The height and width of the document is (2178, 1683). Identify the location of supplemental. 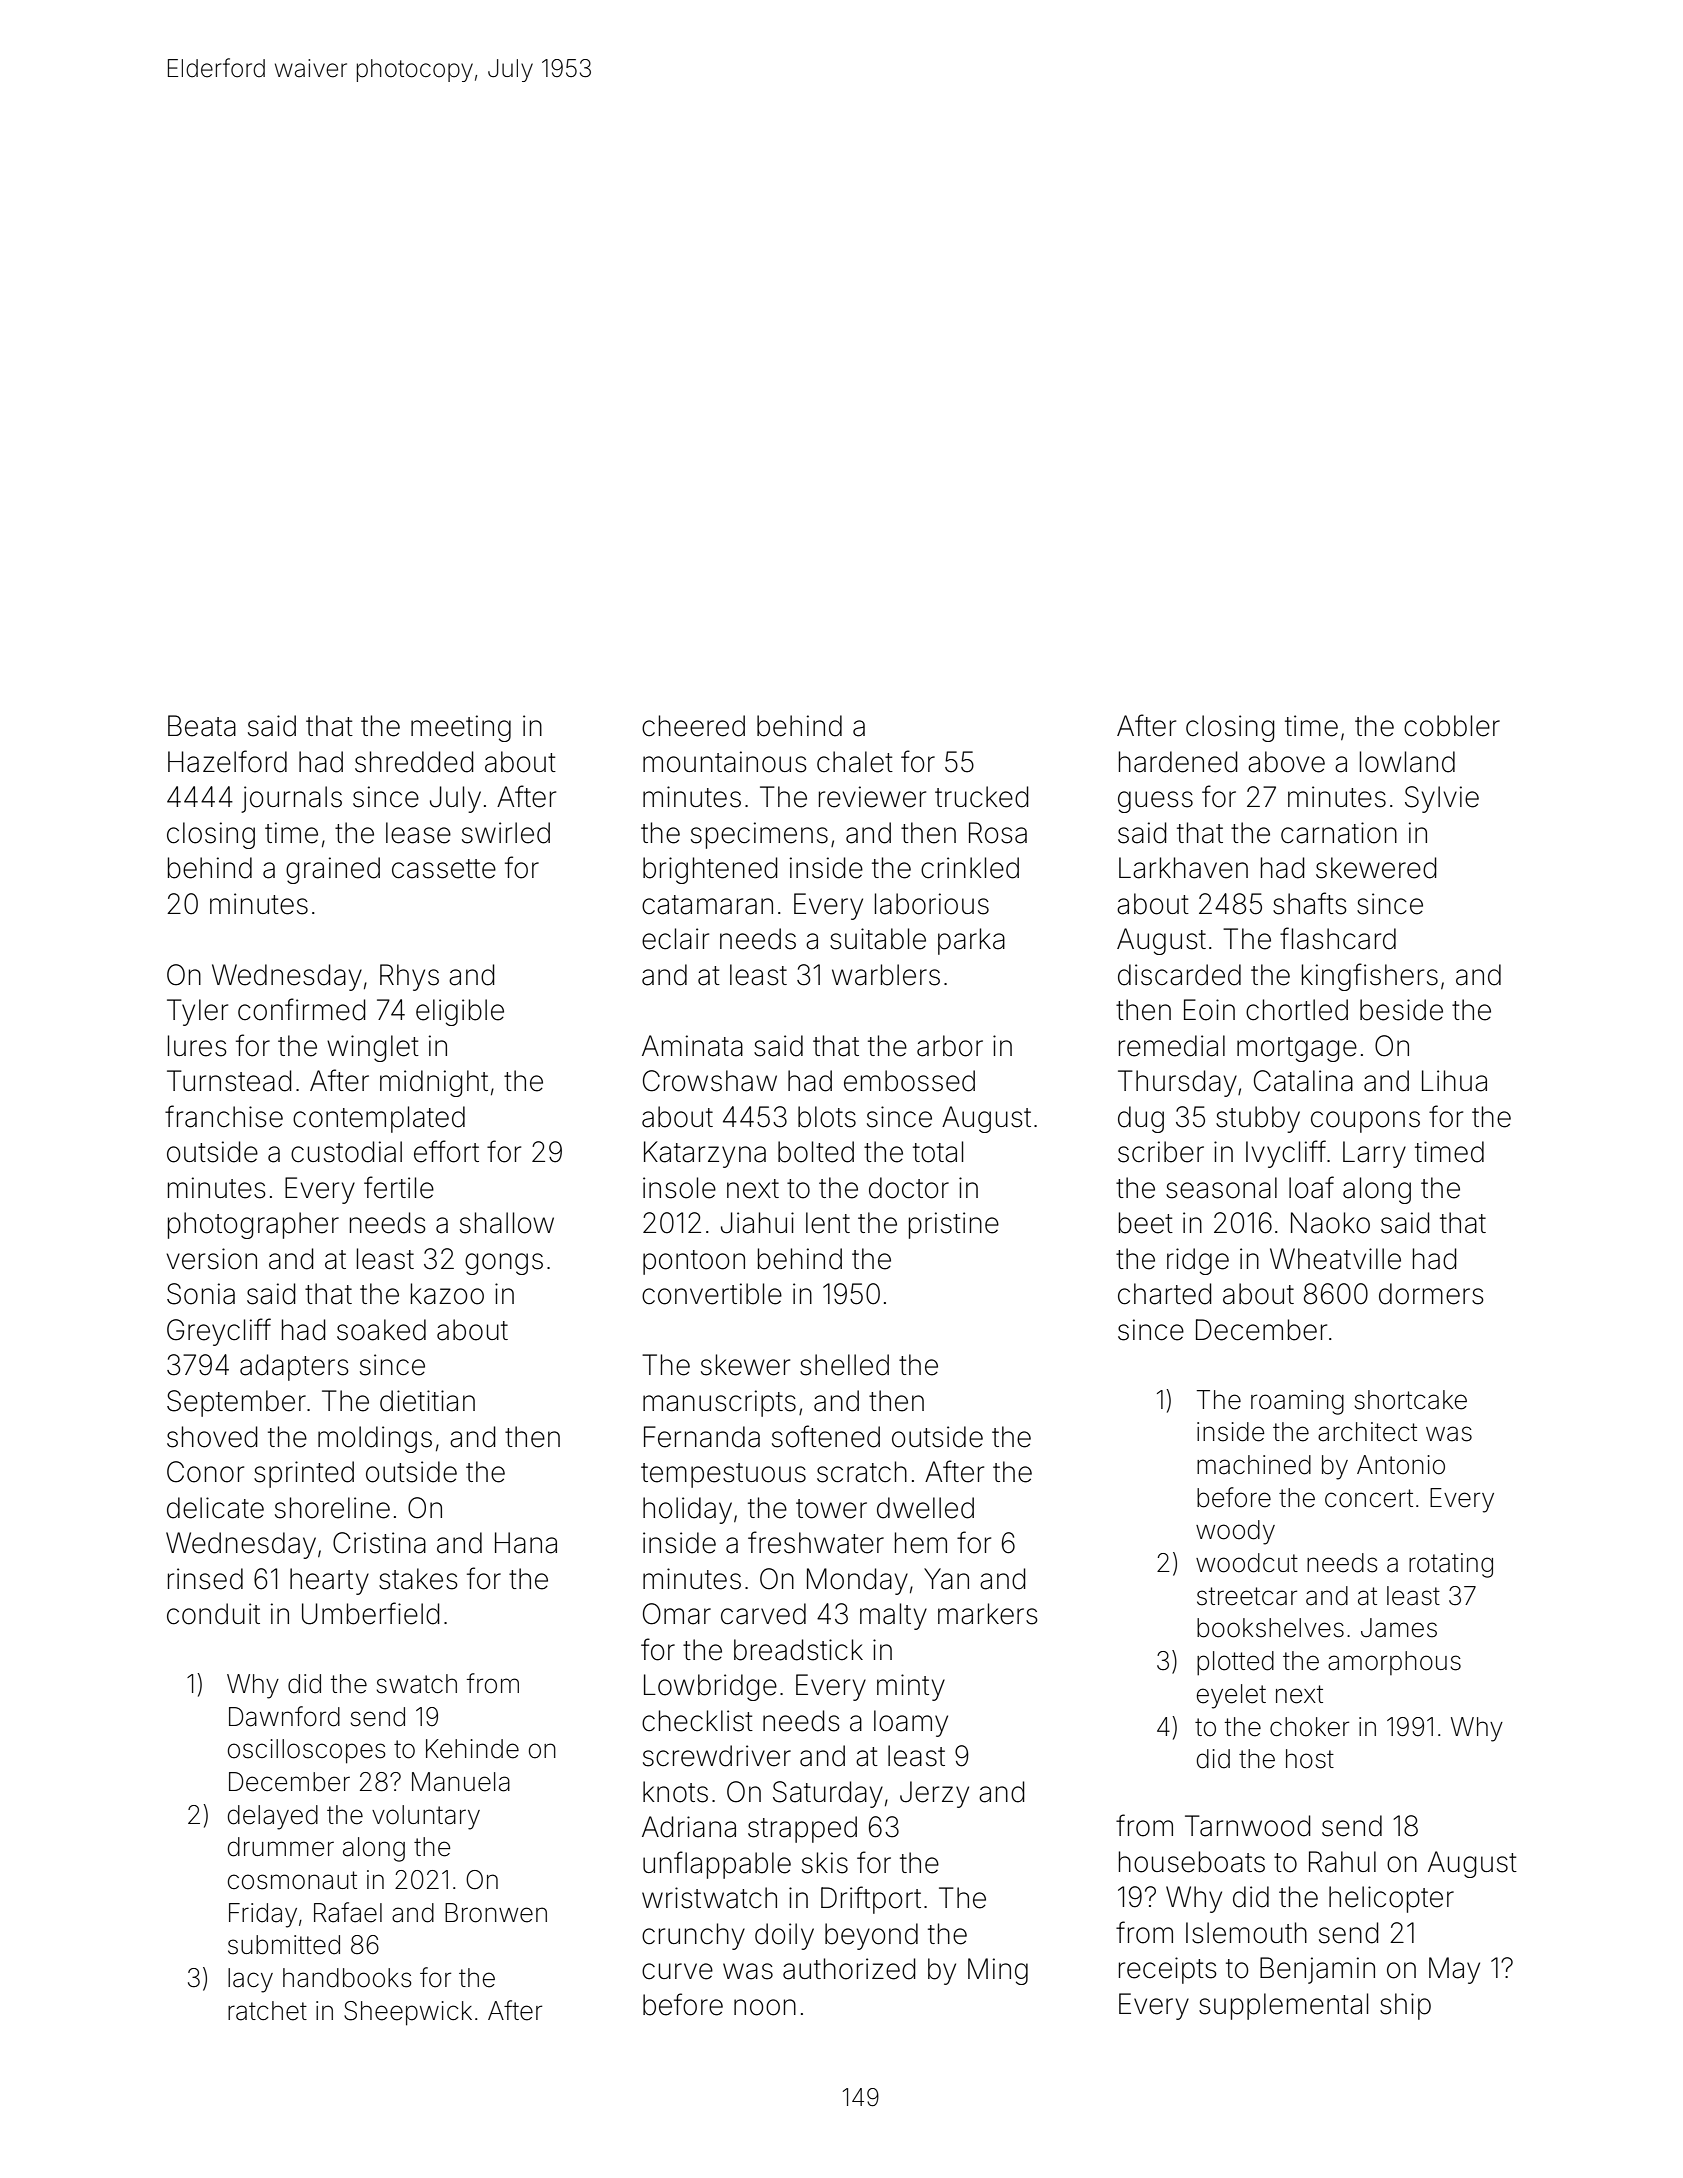
(1283, 2006).
